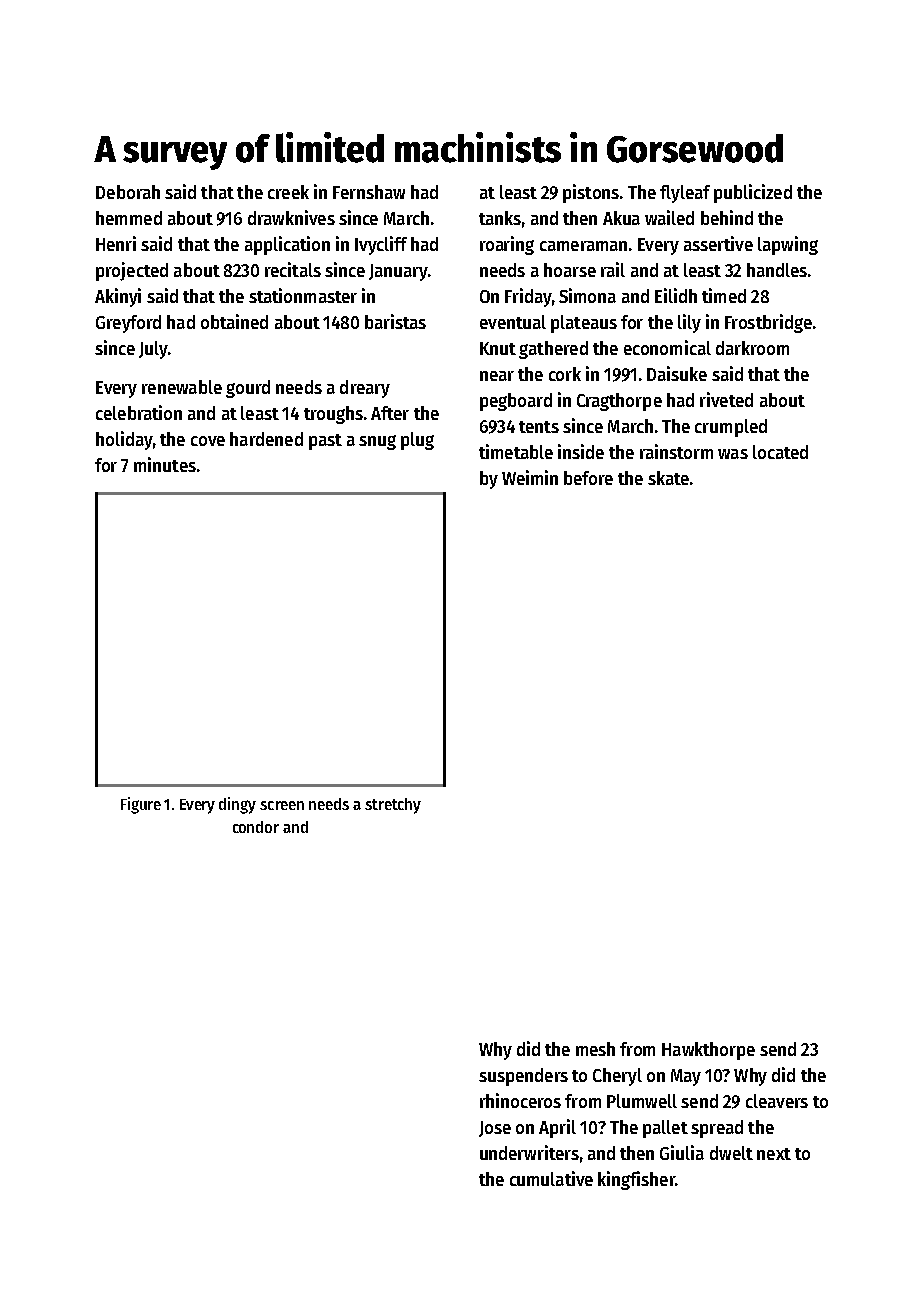 Image resolution: width=924 pixels, height=1311 pixels. I want to click on before, so click(588, 478).
